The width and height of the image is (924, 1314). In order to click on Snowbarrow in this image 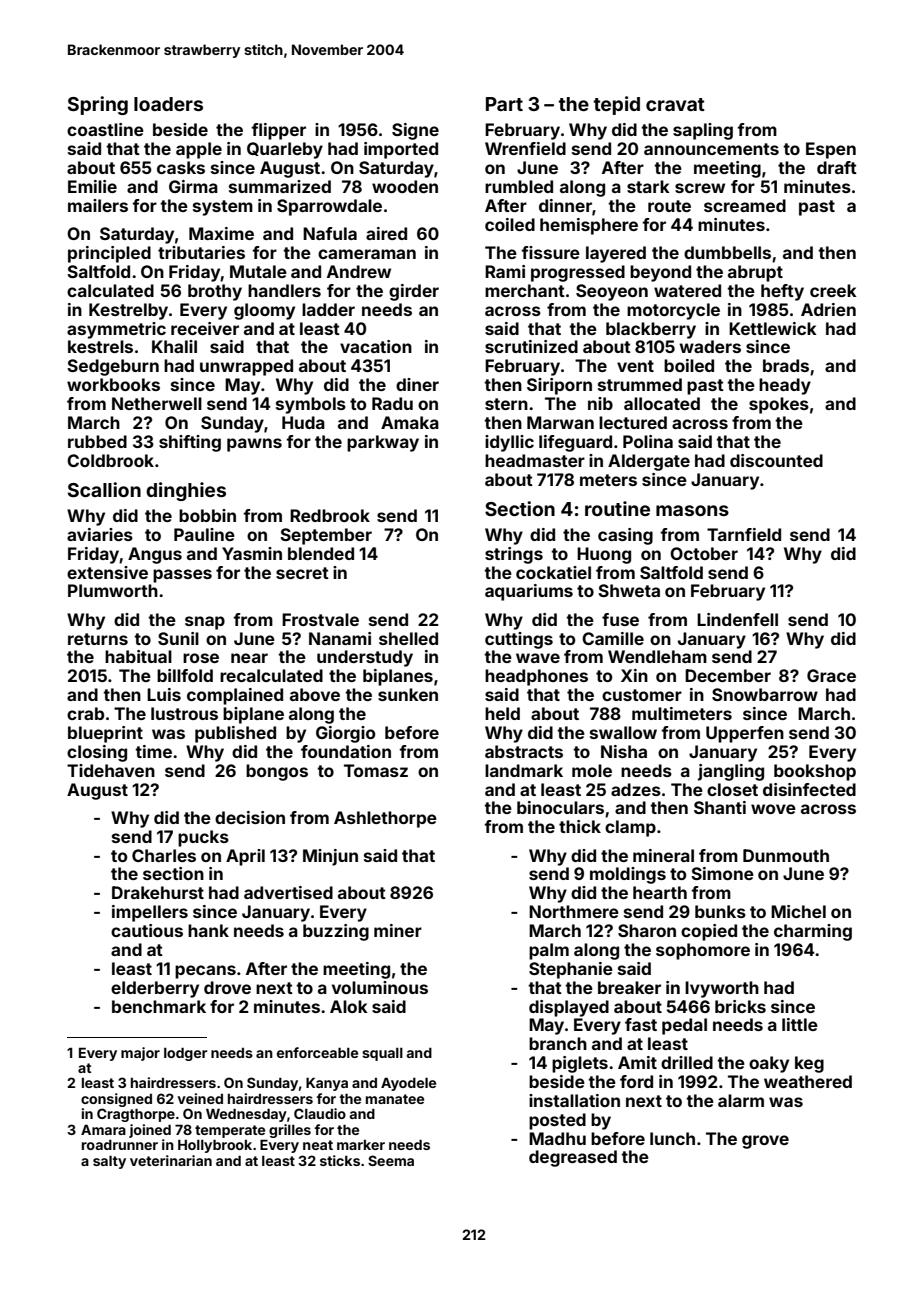, I will do `click(765, 694)`.
